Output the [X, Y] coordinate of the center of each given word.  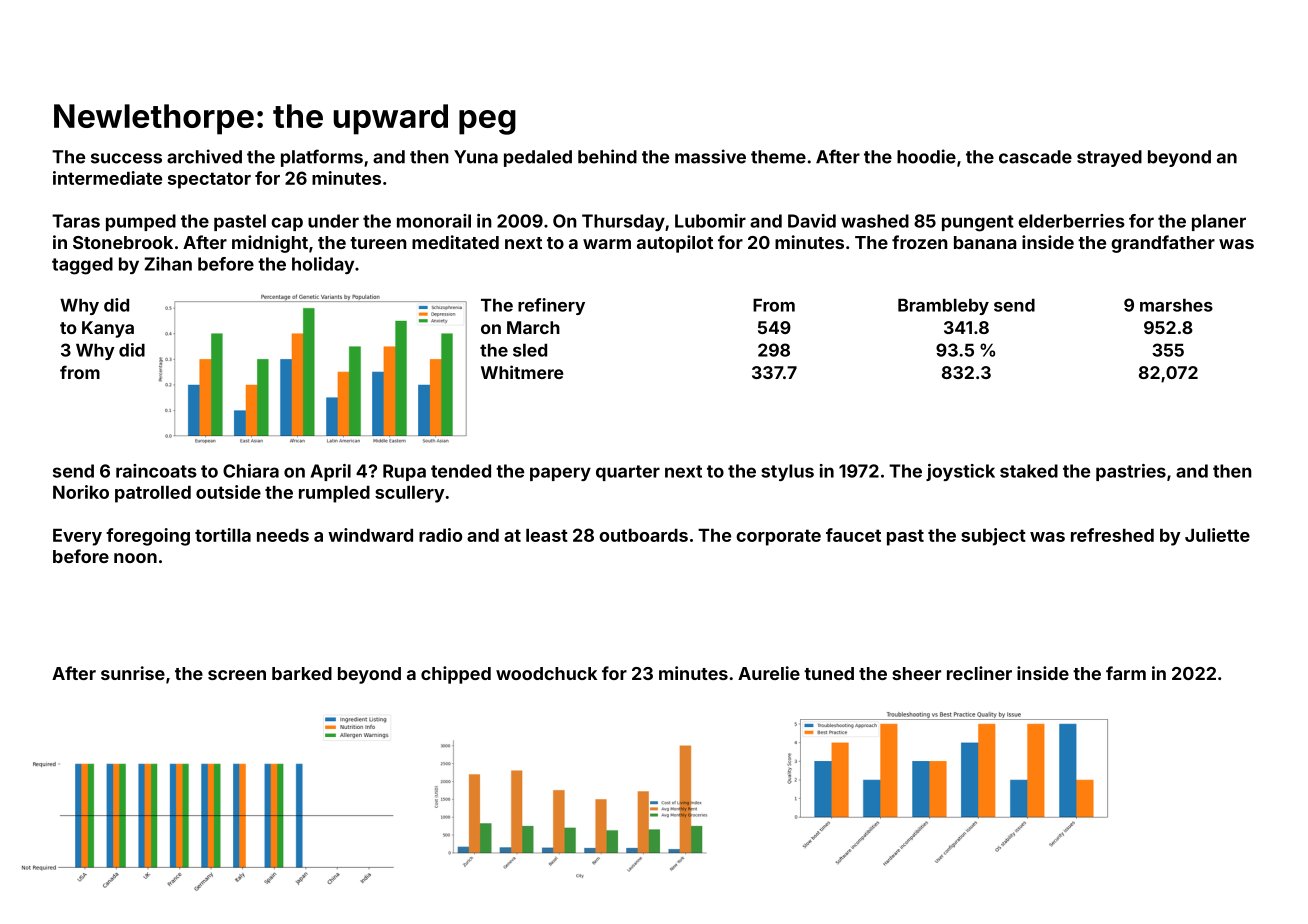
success [126, 158]
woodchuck [546, 673]
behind [607, 156]
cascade [1035, 157]
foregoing [148, 537]
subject [993, 537]
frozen [920, 242]
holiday [323, 265]
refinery [551, 306]
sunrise [133, 673]
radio [440, 535]
